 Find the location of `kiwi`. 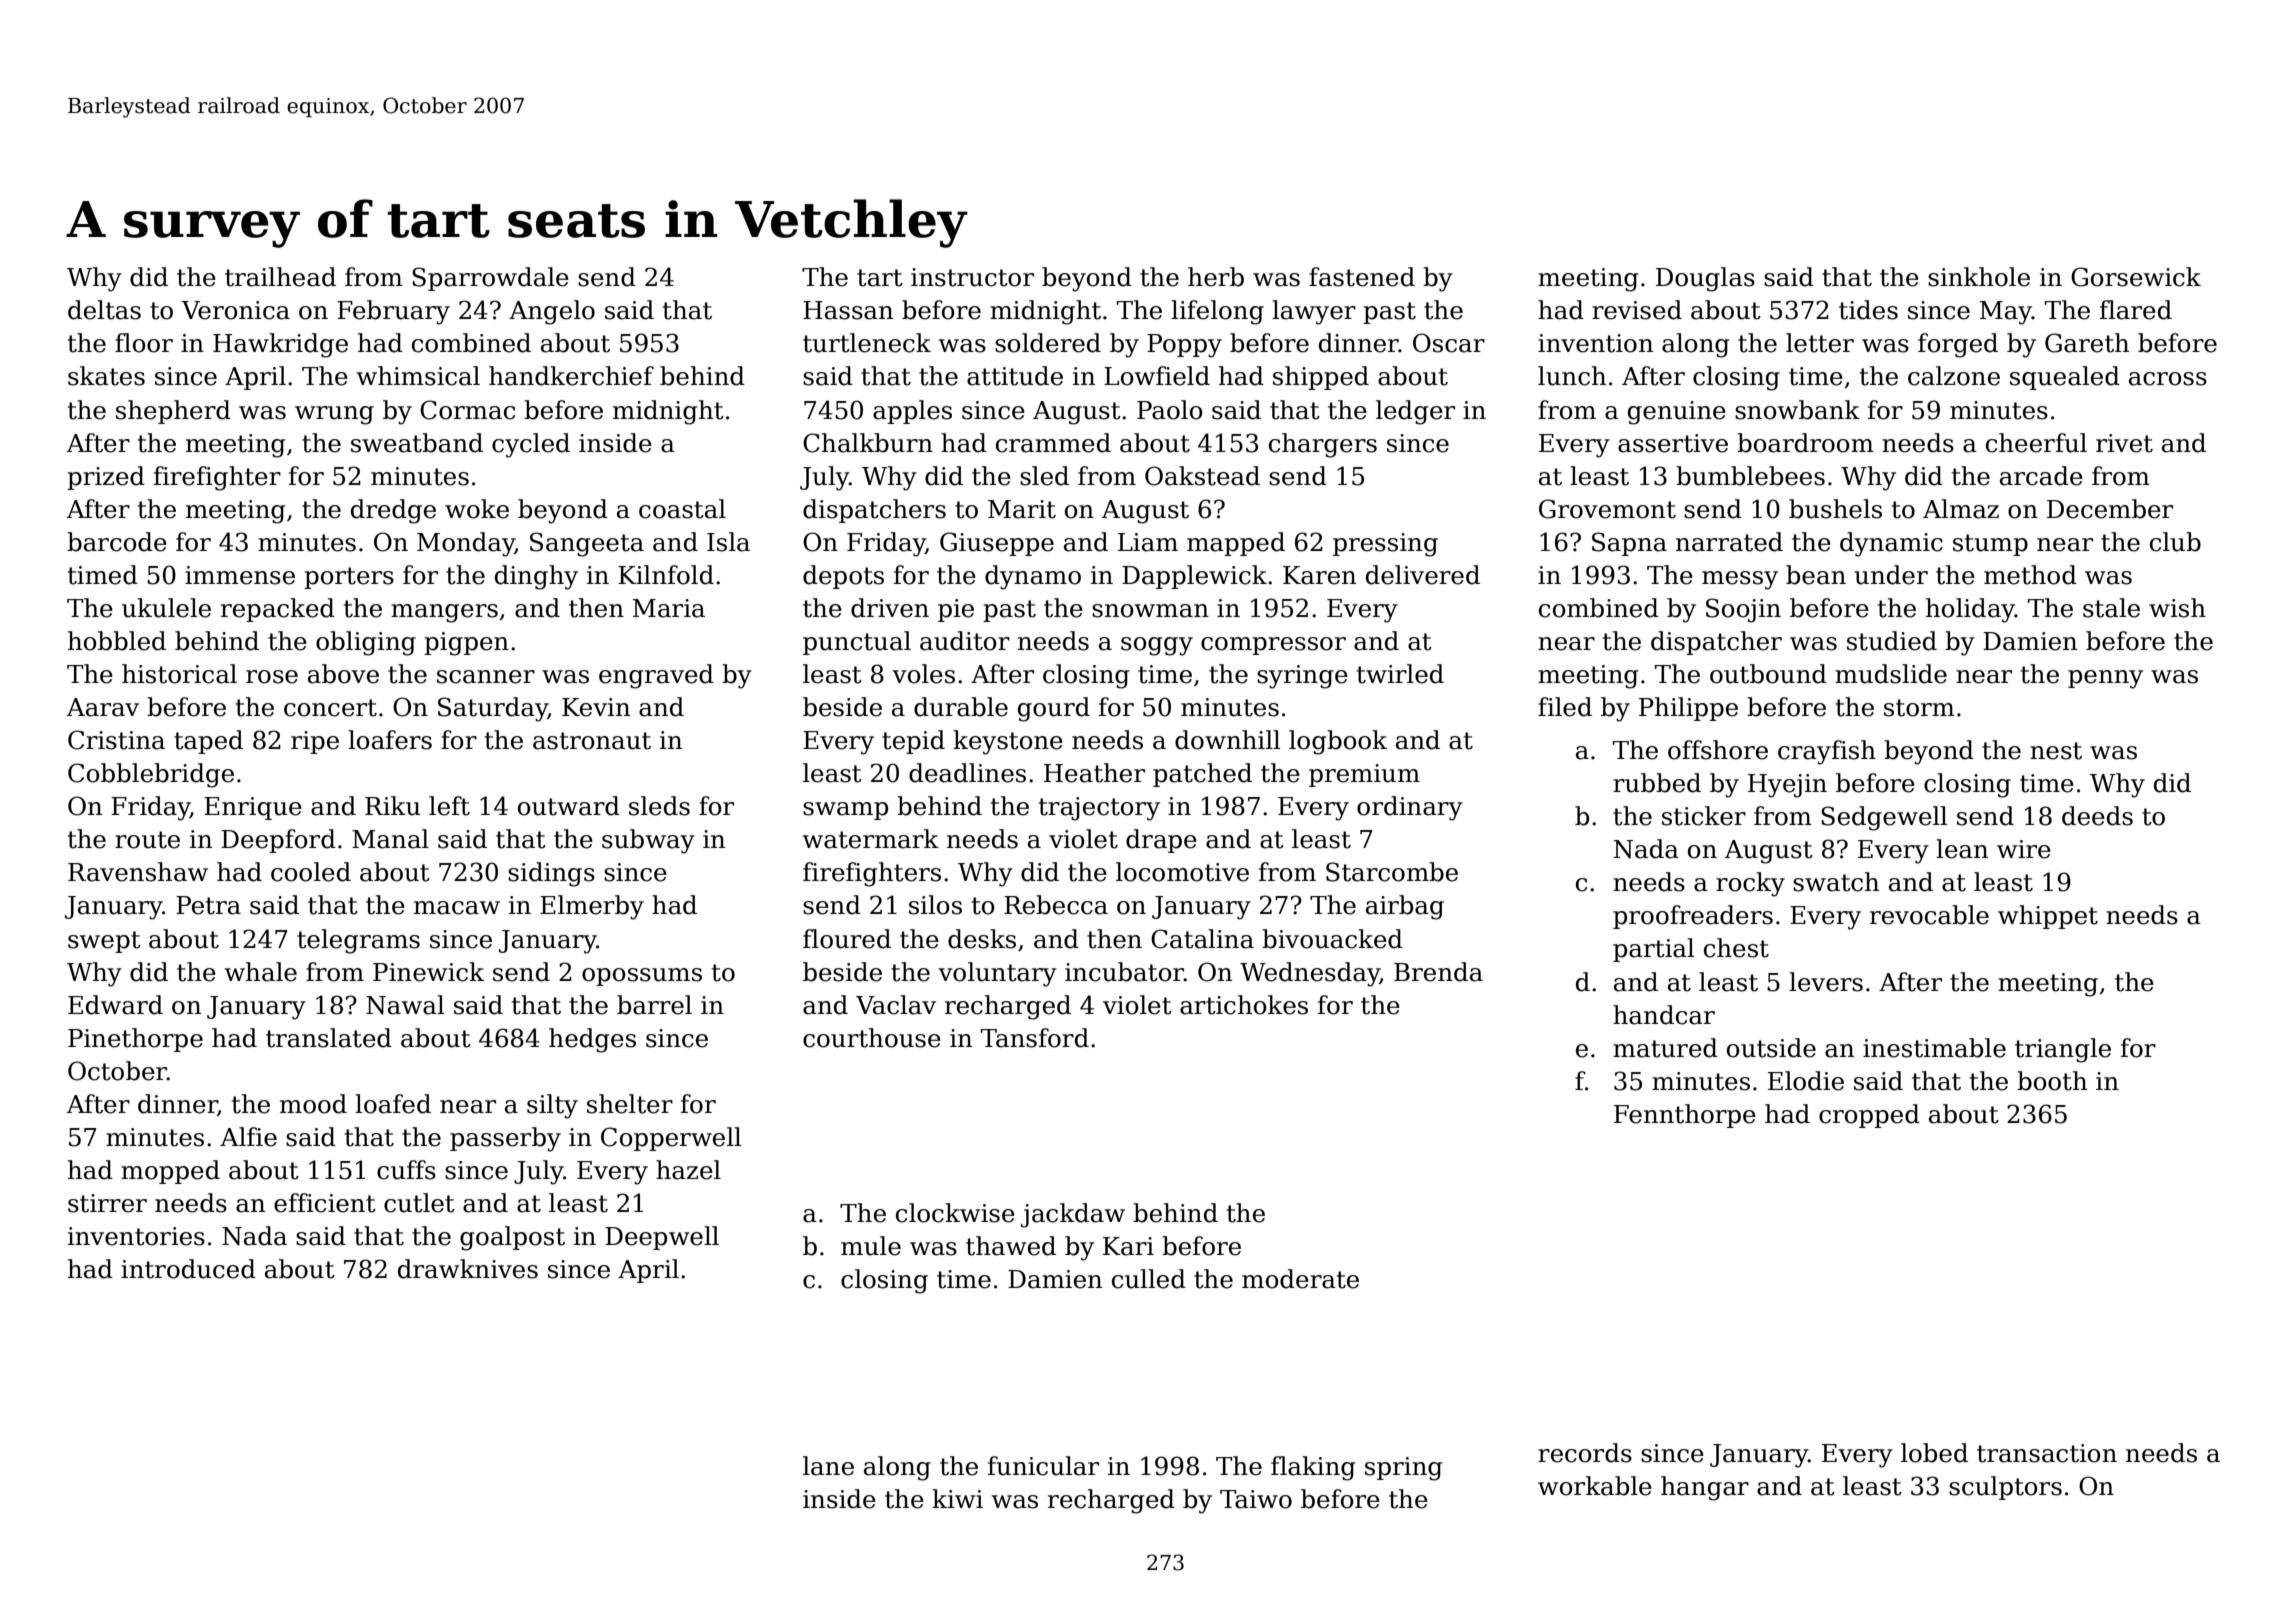

kiwi is located at coordinates (957, 1498).
